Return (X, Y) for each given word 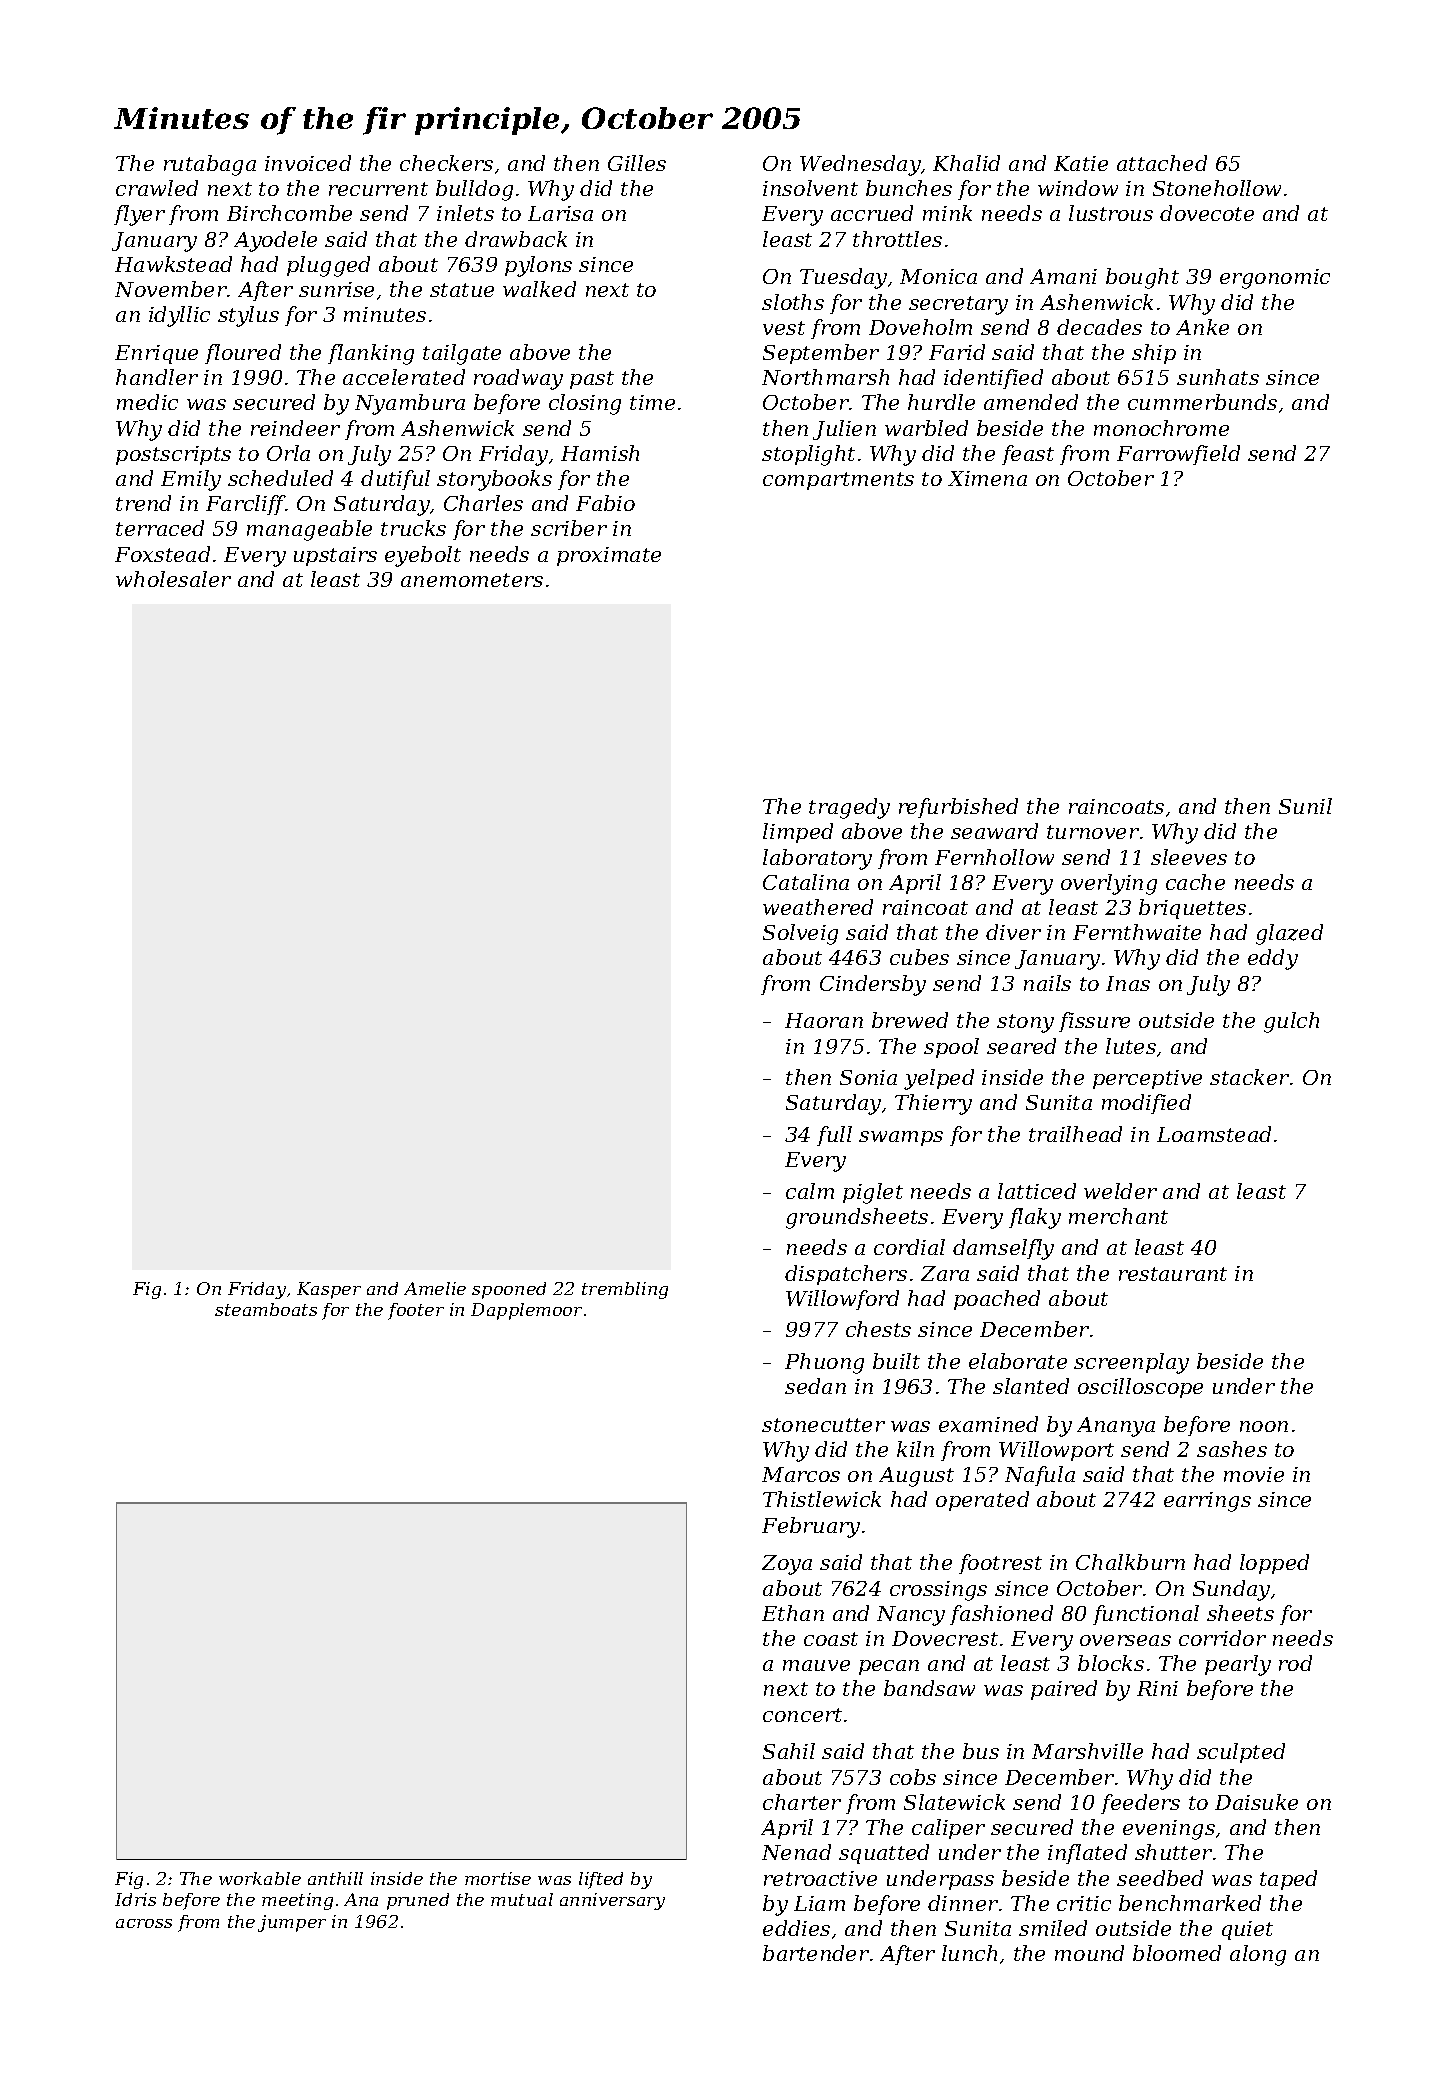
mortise (498, 1878)
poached (997, 1300)
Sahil (789, 1751)
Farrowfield (1178, 455)
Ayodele (275, 241)
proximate (609, 556)
